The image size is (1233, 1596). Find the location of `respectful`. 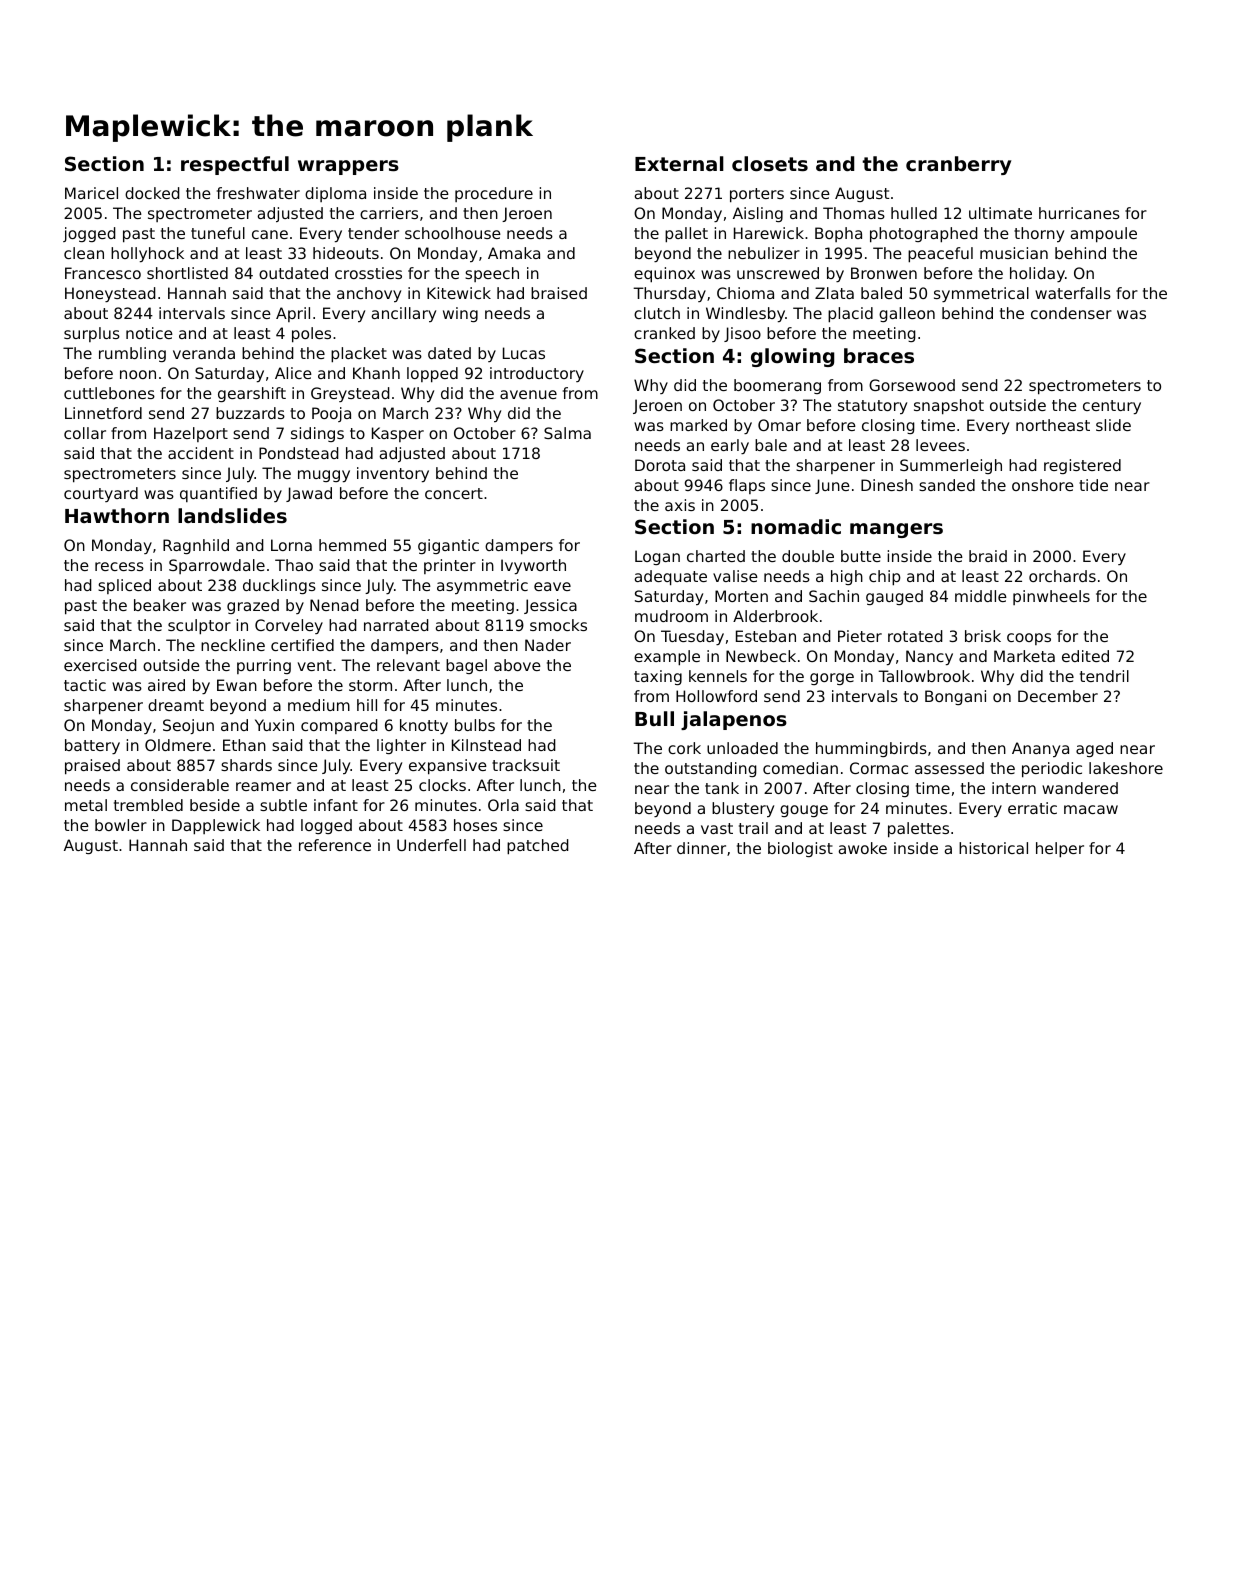

respectful is located at coordinates (235, 165).
